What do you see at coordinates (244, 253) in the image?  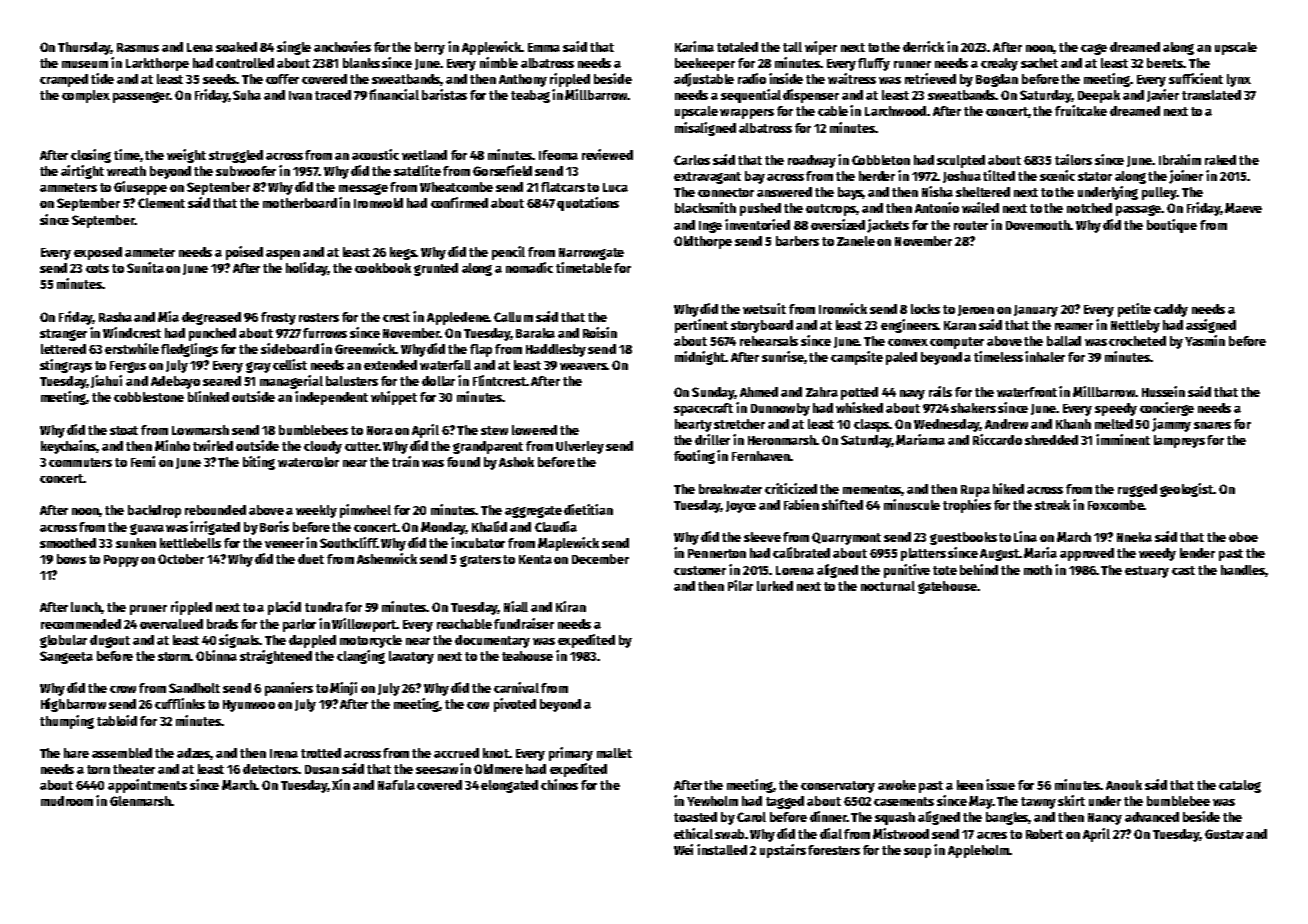 I see `poised` at bounding box center [244, 253].
